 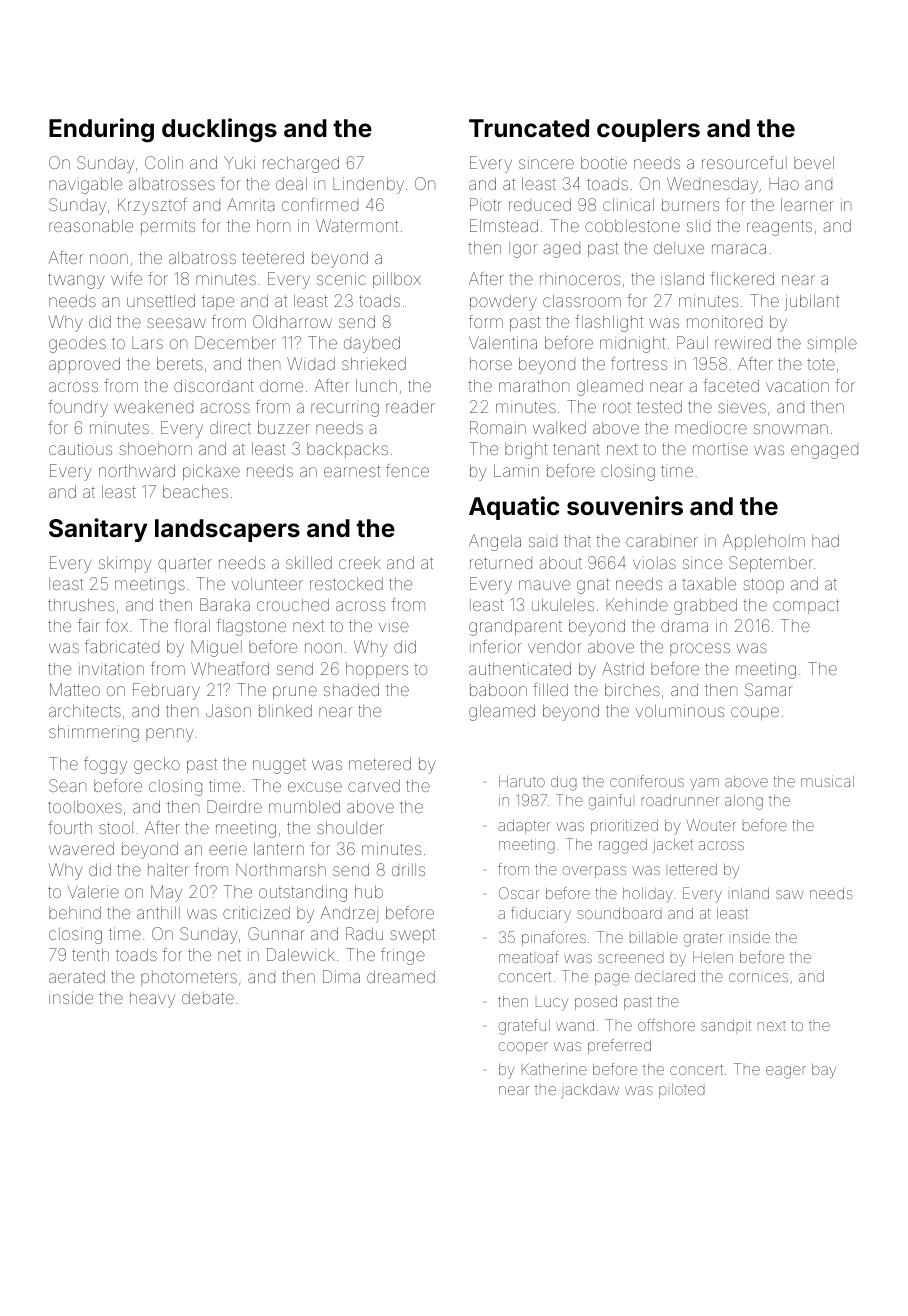 I want to click on musical, so click(x=827, y=781).
